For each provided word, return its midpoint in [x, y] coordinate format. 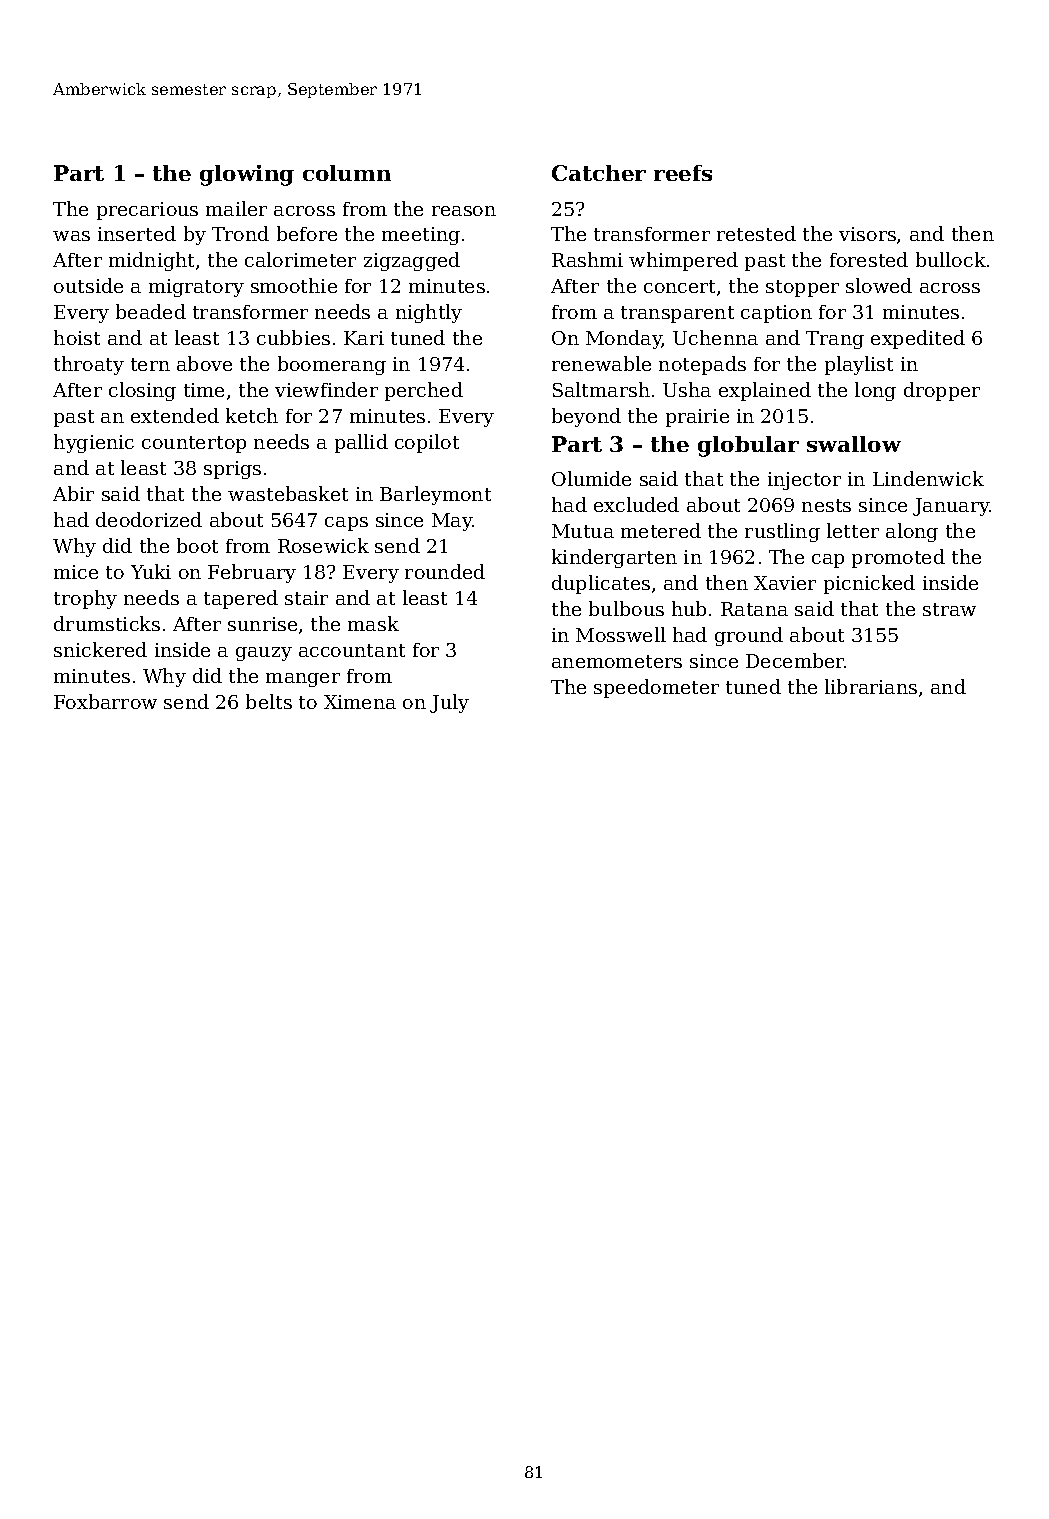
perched [424, 391]
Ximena [360, 702]
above [204, 363]
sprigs [232, 470]
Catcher [599, 173]
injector [804, 481]
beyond [586, 417]
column [347, 173]
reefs [683, 173]
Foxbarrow [105, 701]
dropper [942, 391]
